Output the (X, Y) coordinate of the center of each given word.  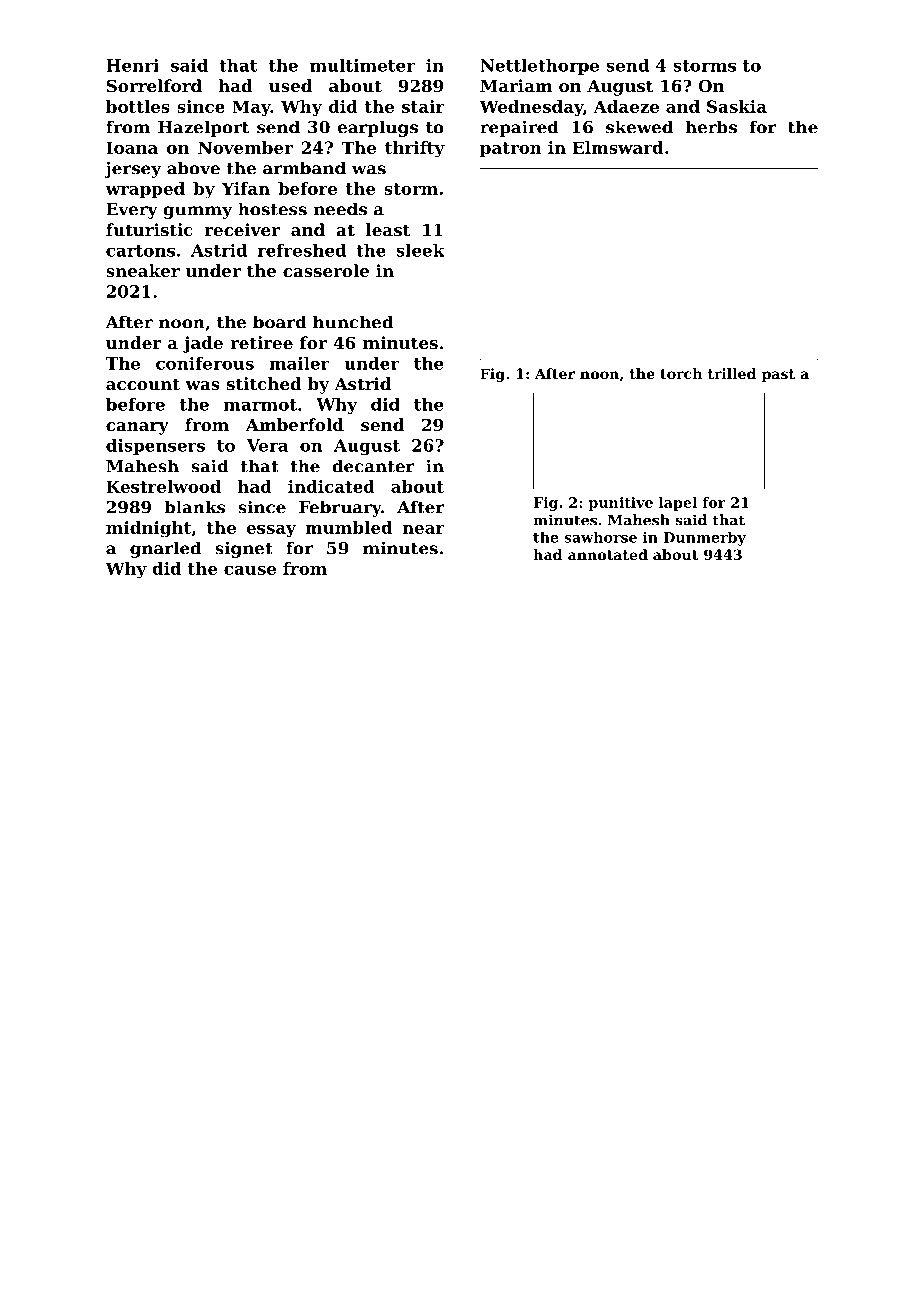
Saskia (737, 106)
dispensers (155, 447)
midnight (148, 529)
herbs (711, 127)
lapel (678, 504)
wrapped (145, 190)
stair (423, 106)
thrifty (415, 149)
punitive (620, 504)
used (290, 85)
